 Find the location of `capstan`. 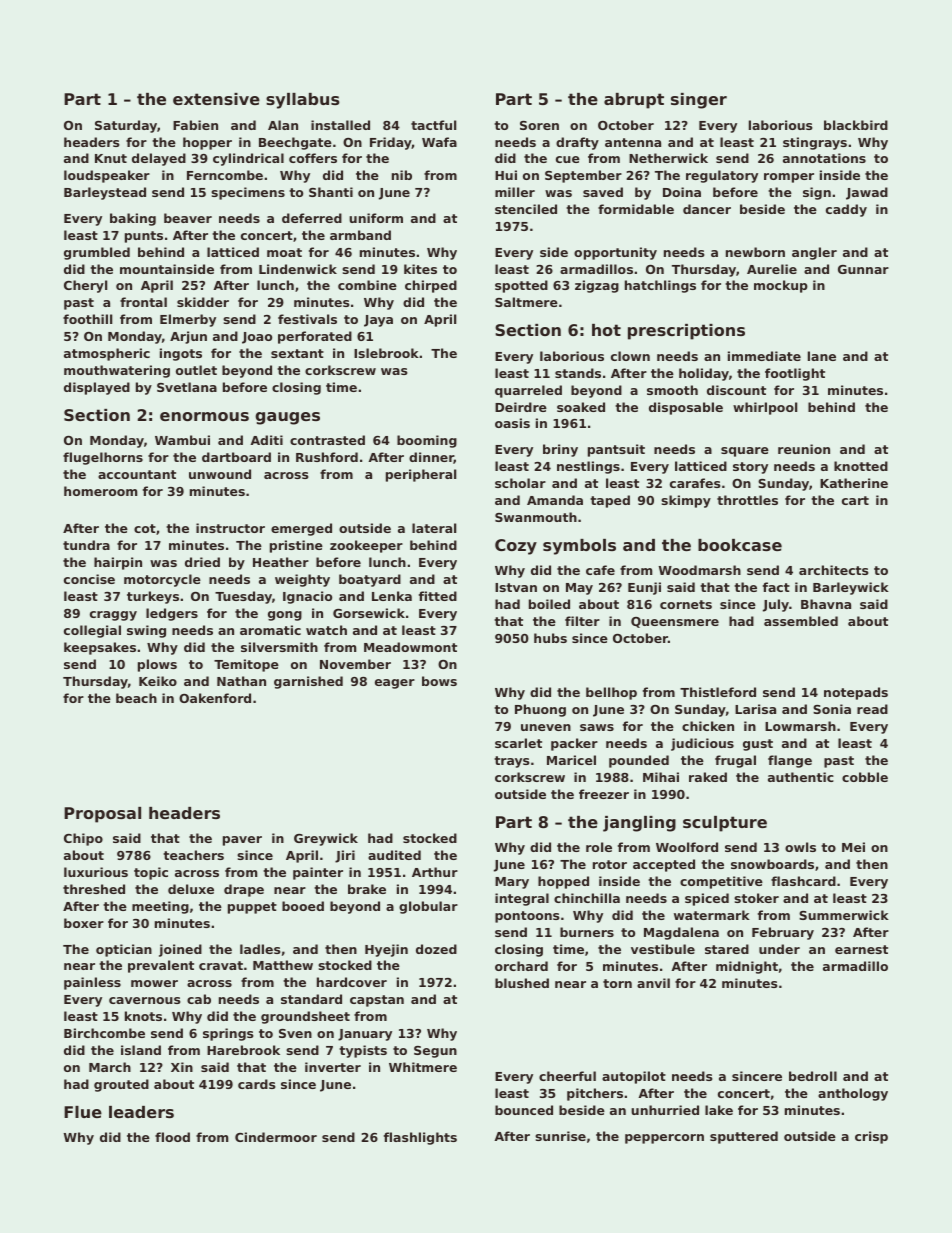

capstan is located at coordinates (377, 1001).
